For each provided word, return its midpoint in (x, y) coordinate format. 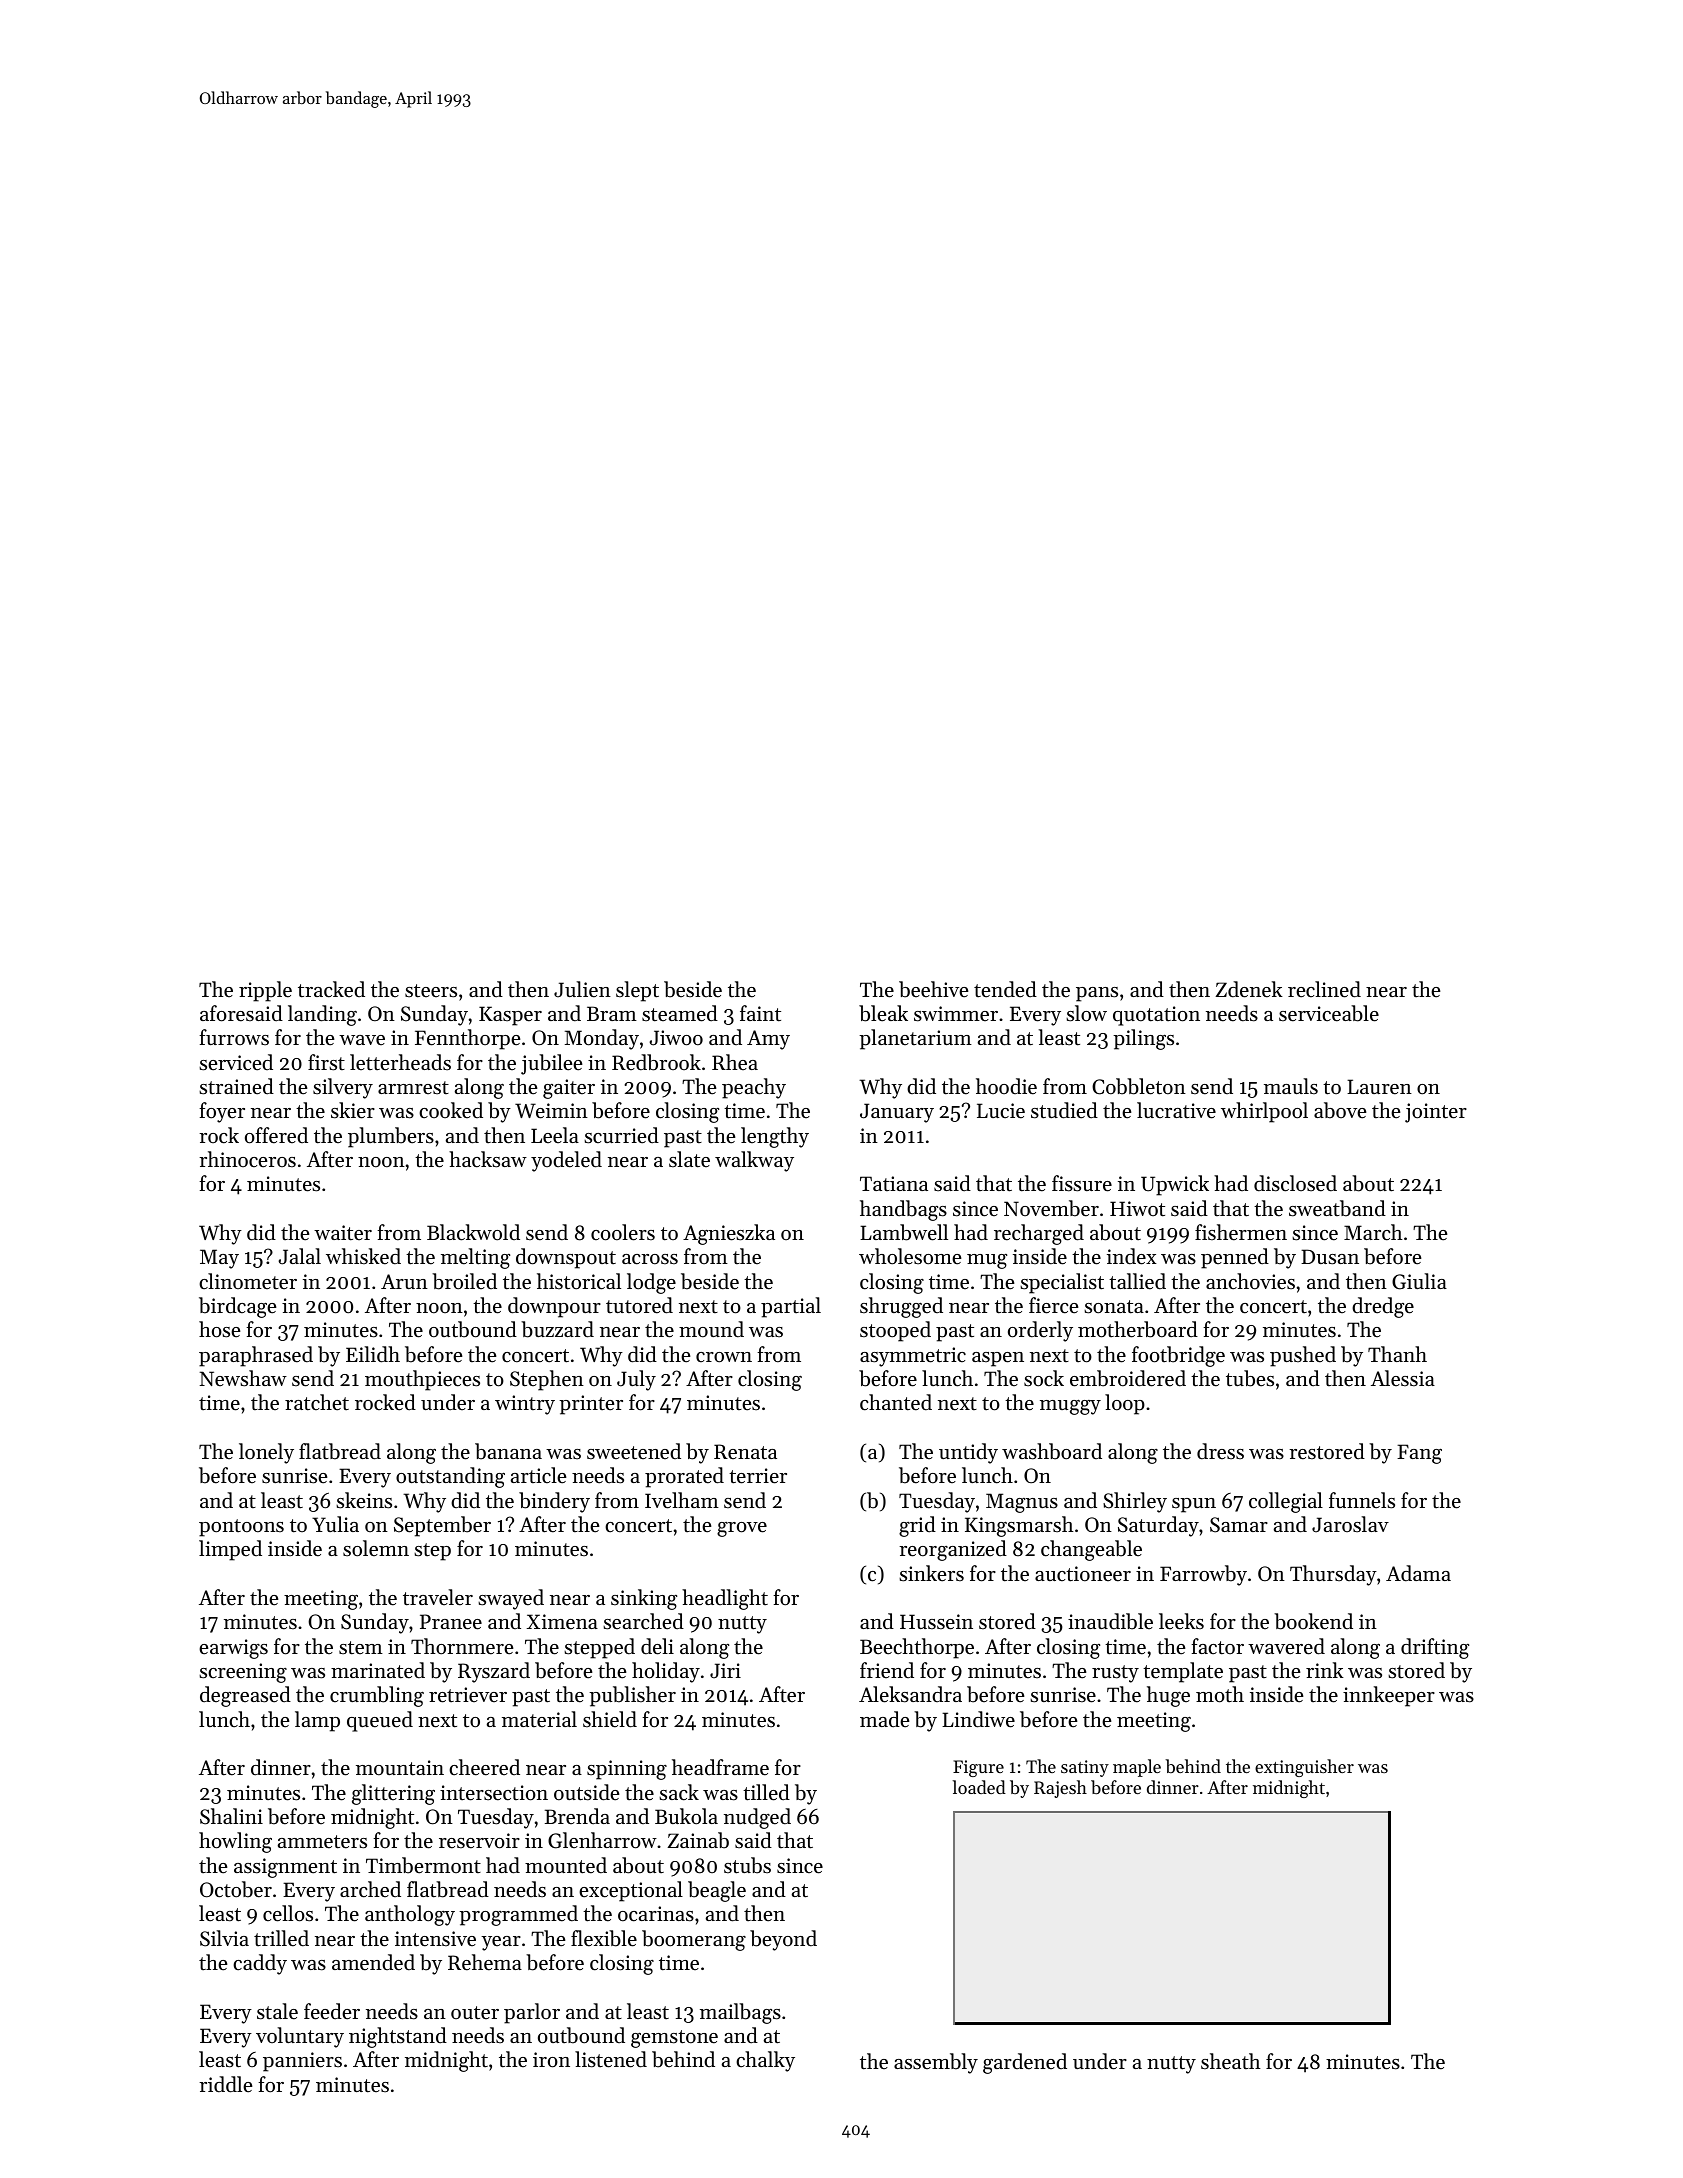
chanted (896, 1402)
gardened (1025, 2063)
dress (1220, 1451)
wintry (525, 1405)
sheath (1231, 2061)
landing (322, 1015)
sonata (1114, 1307)
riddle (225, 2084)
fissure (1082, 1183)
